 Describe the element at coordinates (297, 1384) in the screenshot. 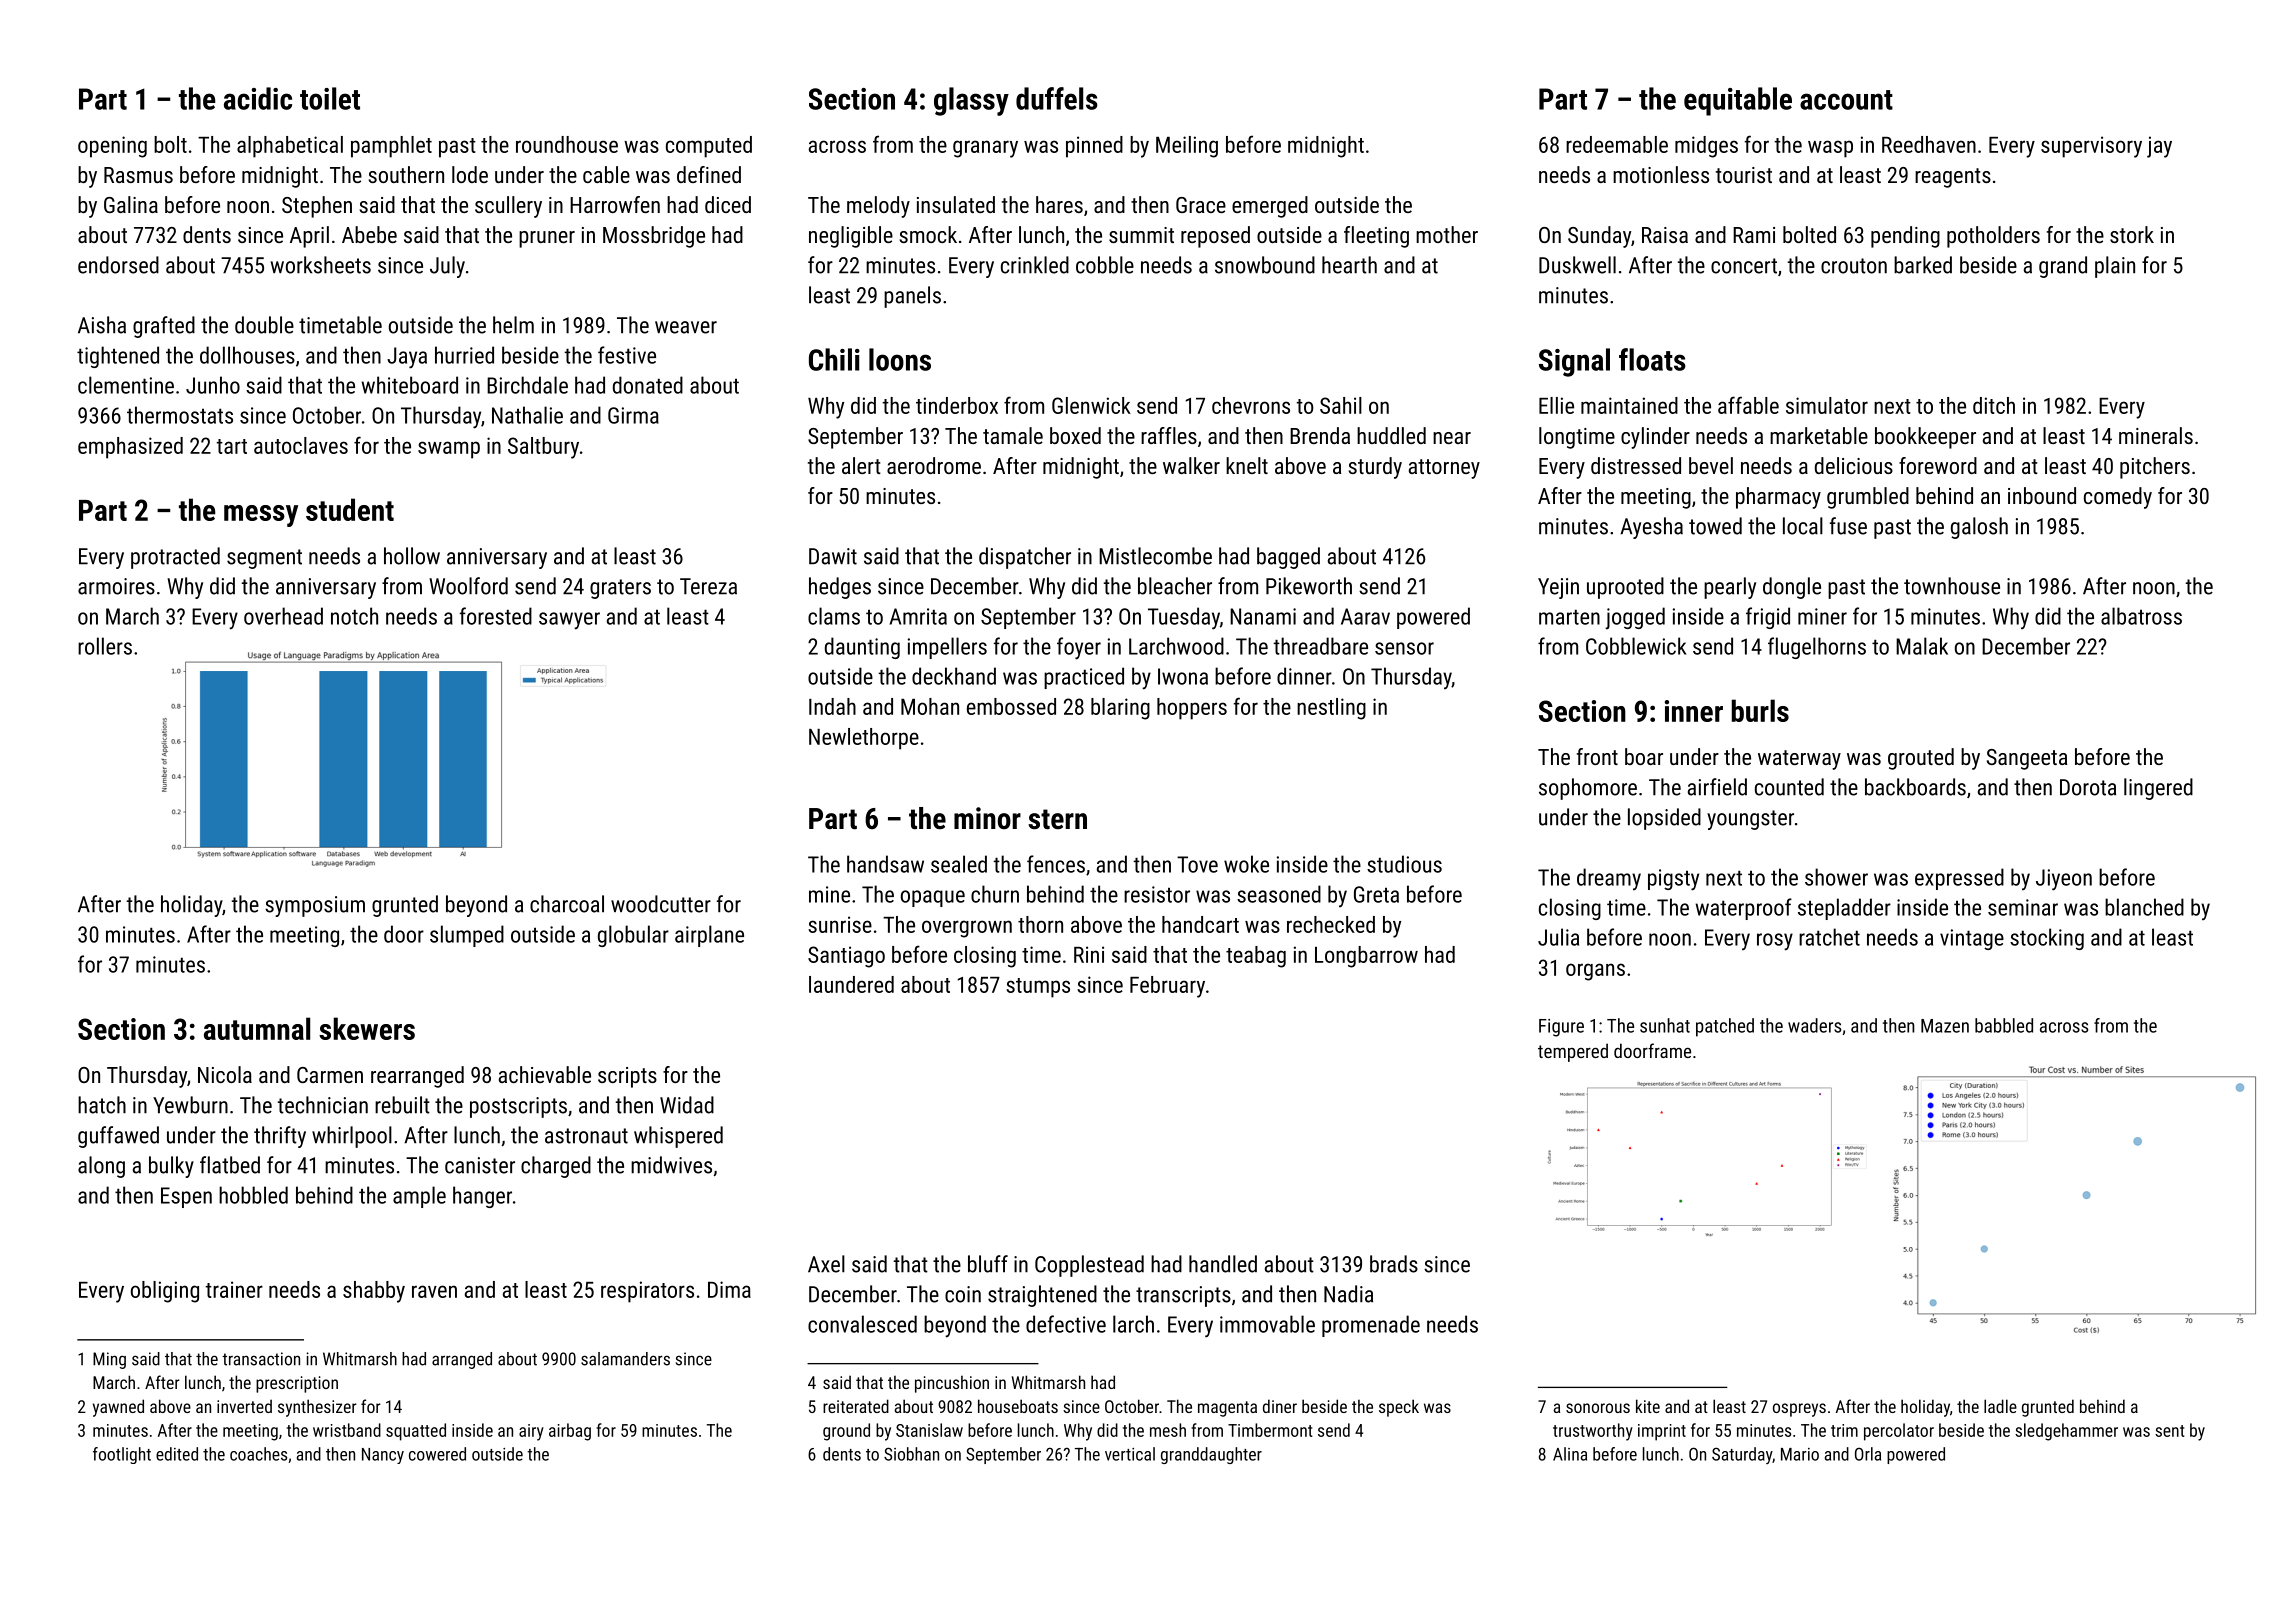

I see `prescription` at that location.
